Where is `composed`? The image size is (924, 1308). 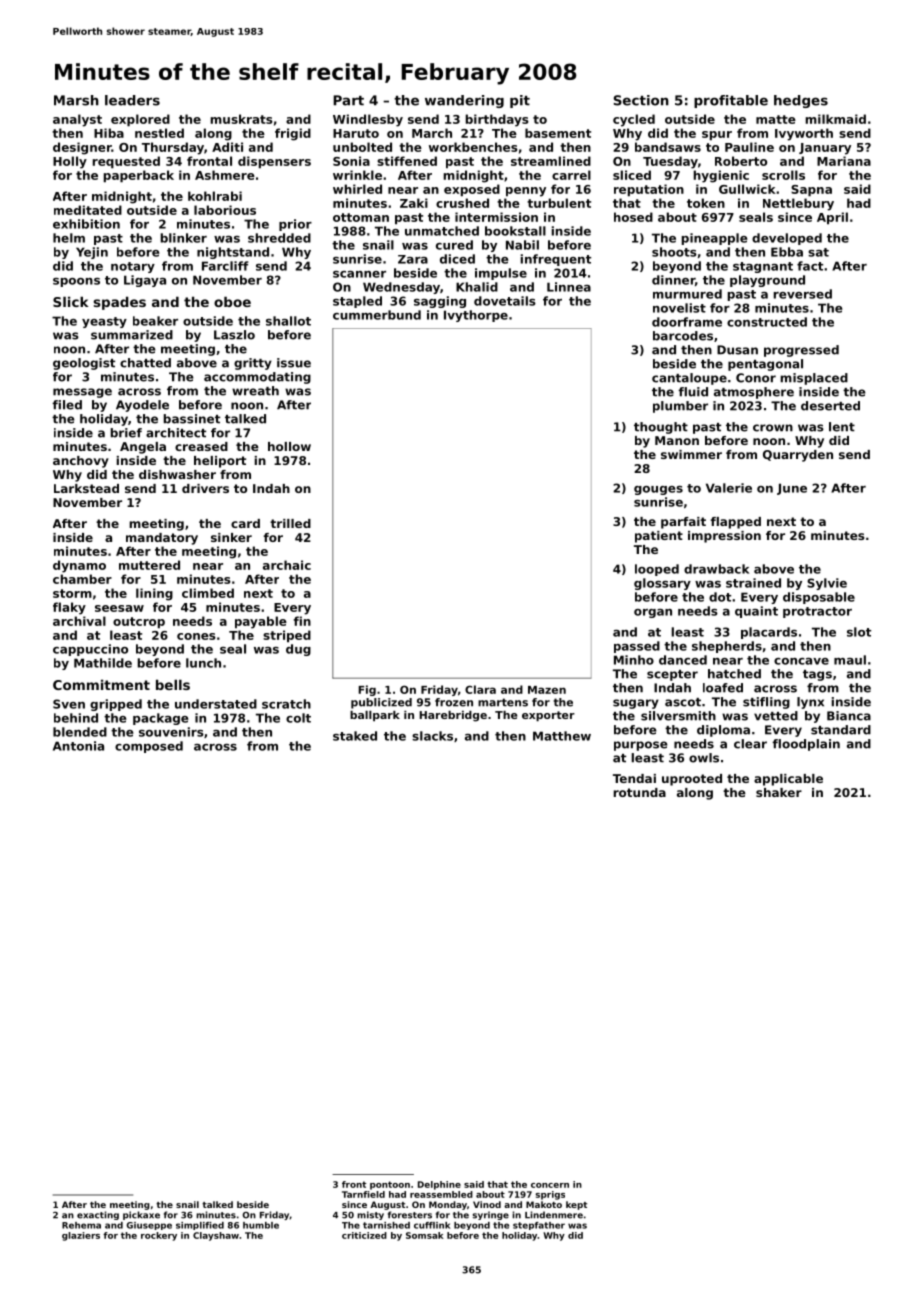
composed is located at coordinates (149, 747).
